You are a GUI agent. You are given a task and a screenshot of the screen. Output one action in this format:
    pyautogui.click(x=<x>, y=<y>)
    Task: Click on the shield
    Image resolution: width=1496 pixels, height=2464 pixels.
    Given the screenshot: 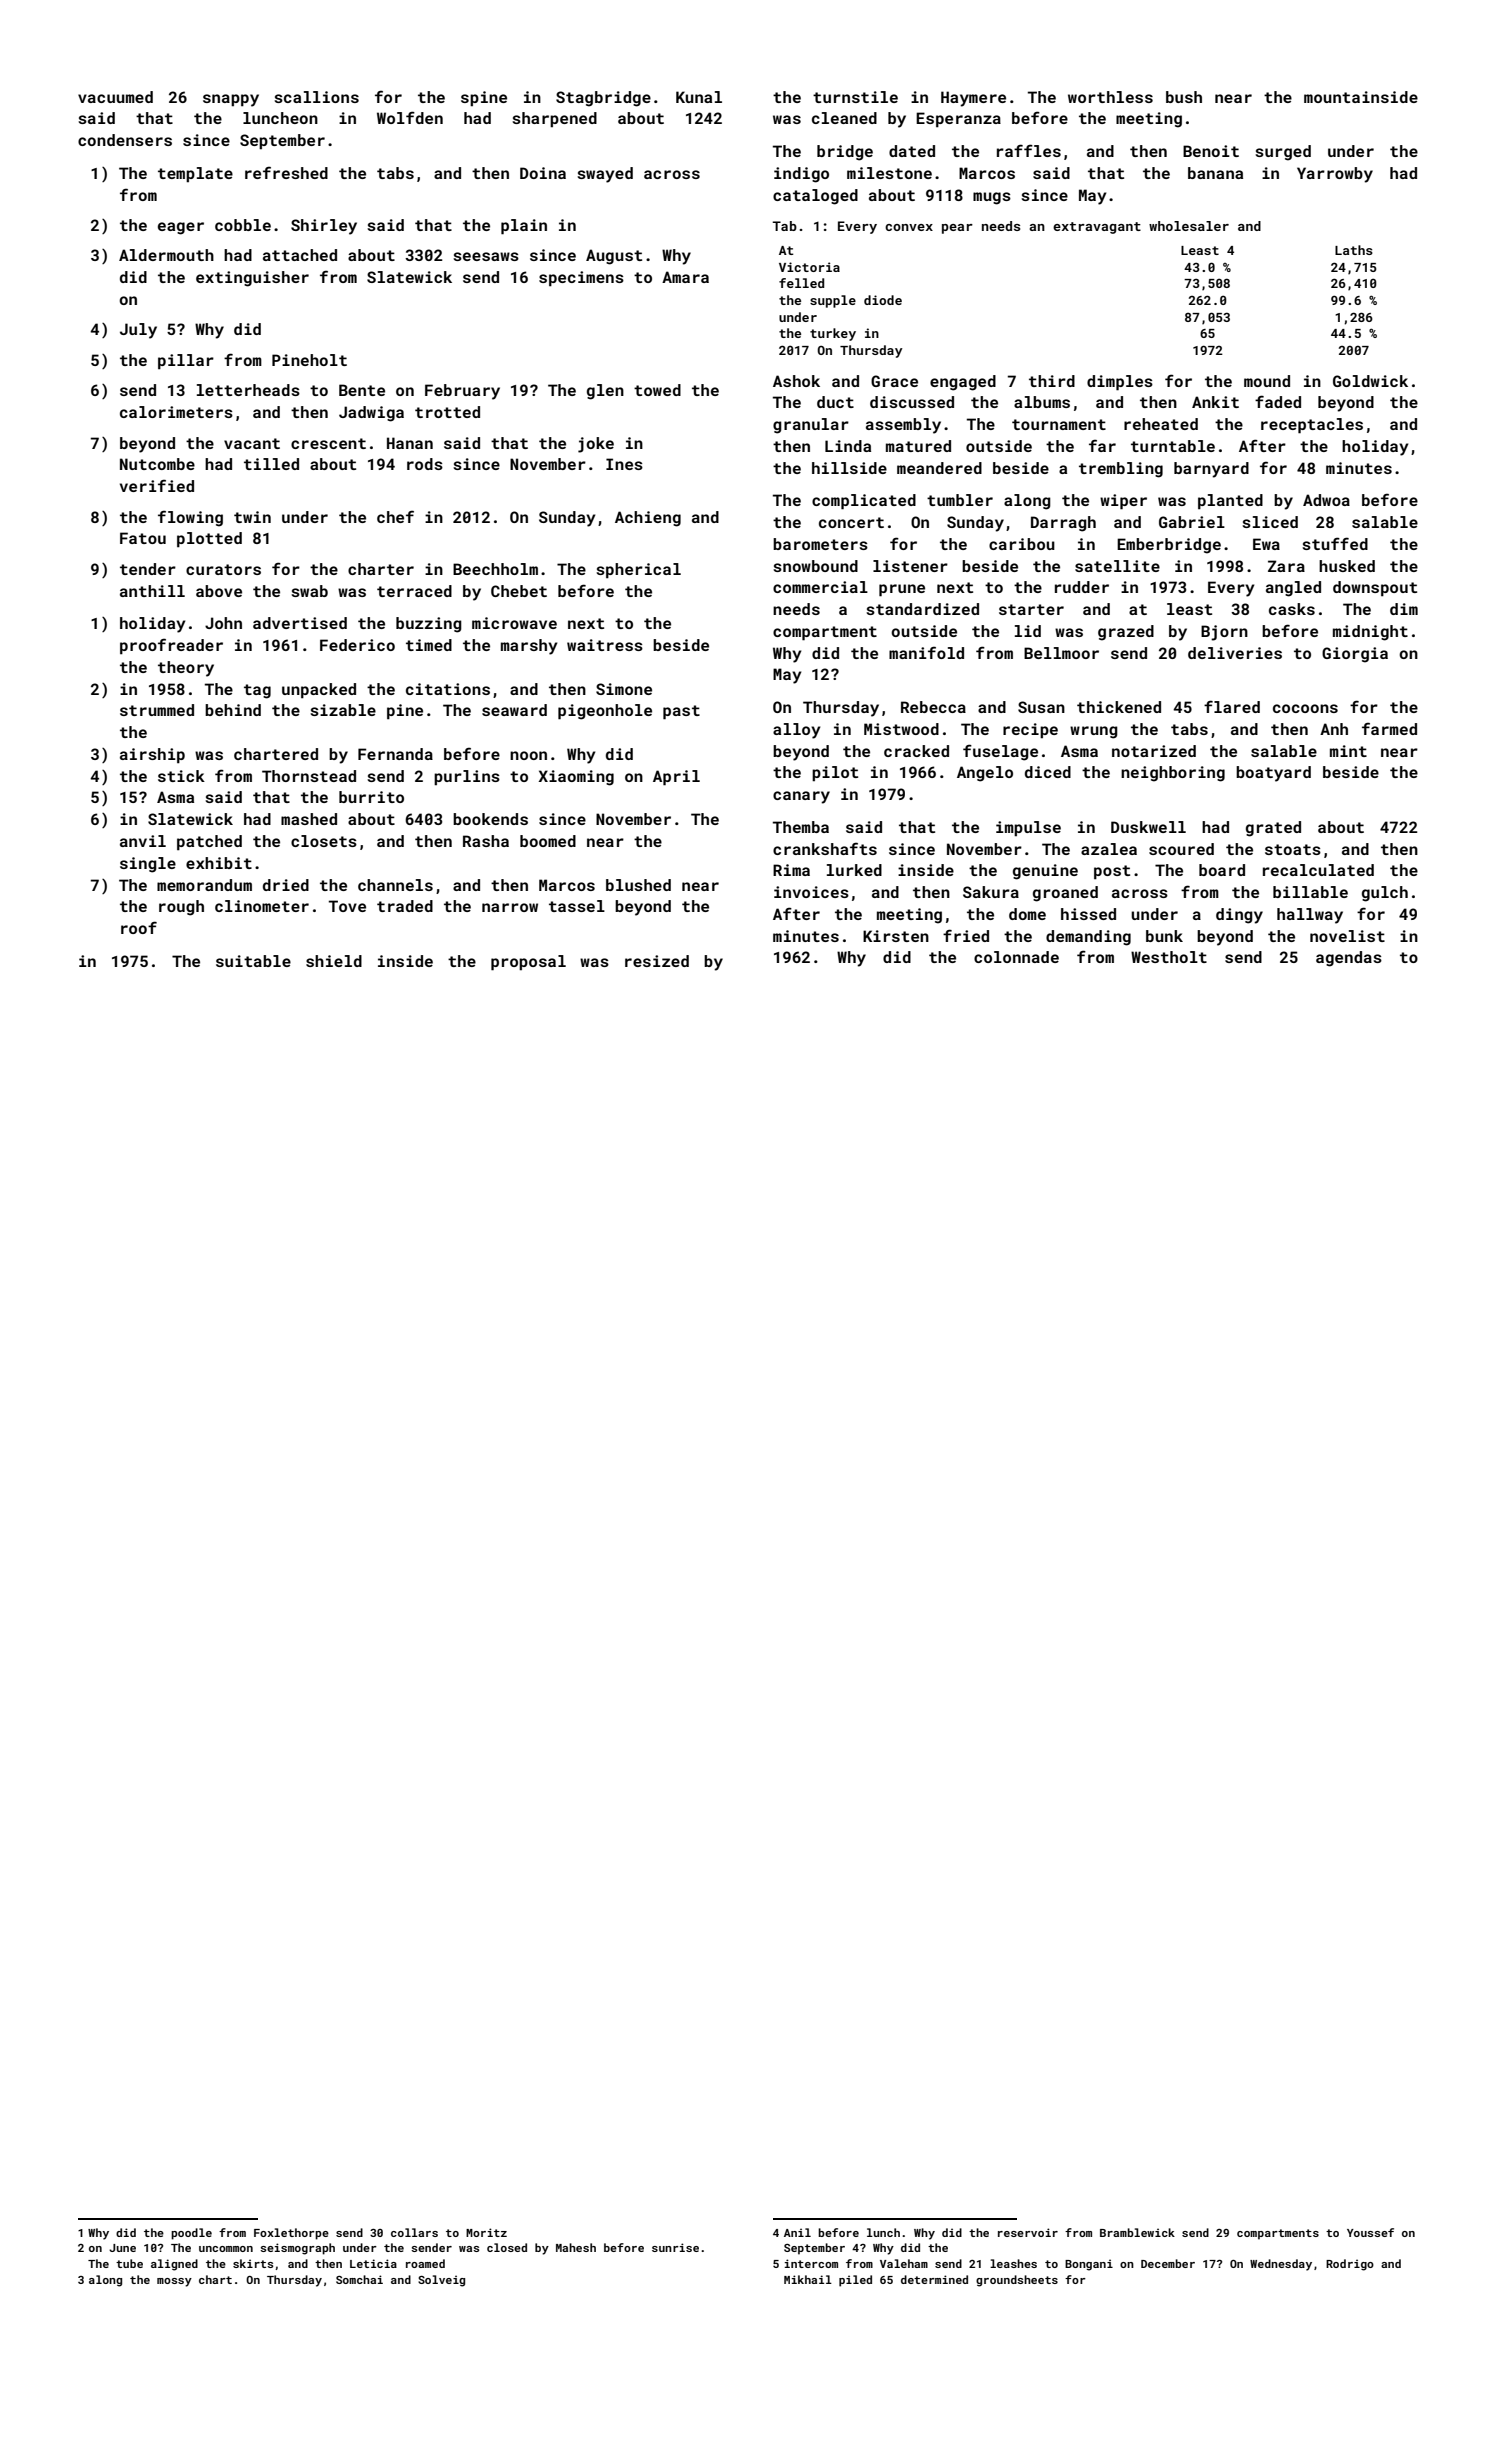 What is the action you would take?
    pyautogui.click(x=334, y=961)
